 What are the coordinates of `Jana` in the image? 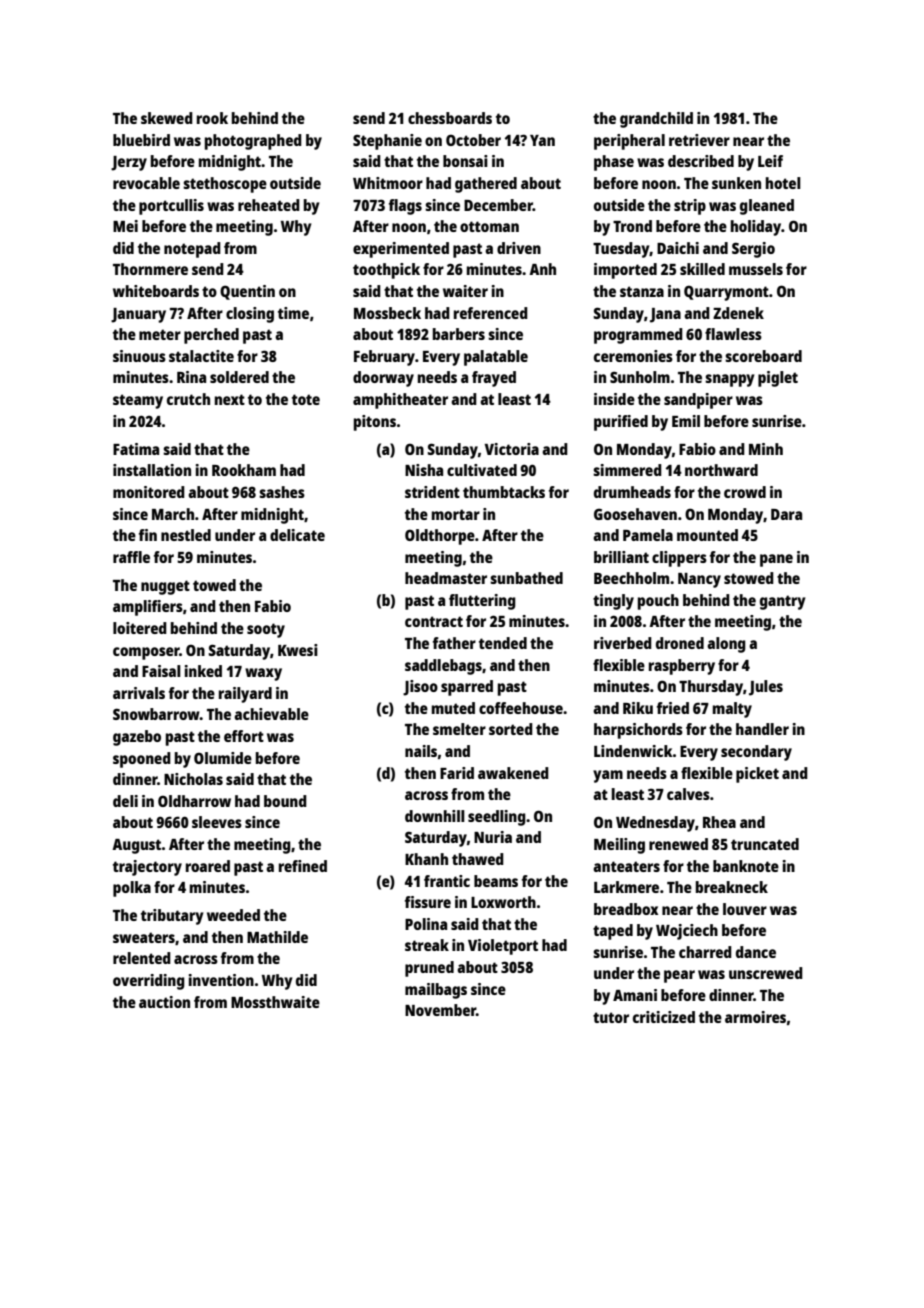 It's located at (665, 315).
